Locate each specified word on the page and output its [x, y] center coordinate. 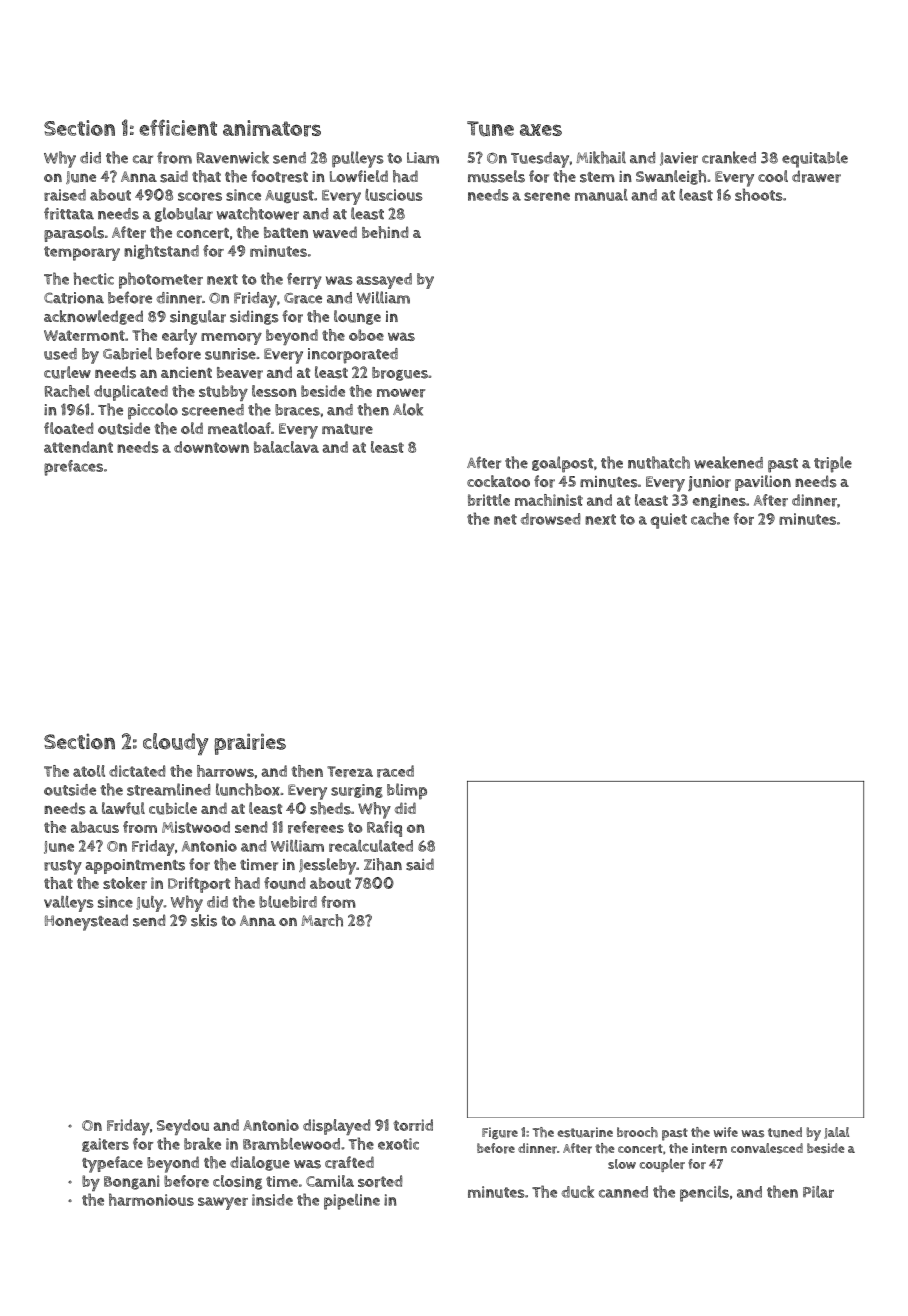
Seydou [183, 1127]
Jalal [836, 1133]
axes [541, 130]
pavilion [763, 483]
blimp [407, 791]
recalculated [371, 846]
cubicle [173, 808]
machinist [549, 500]
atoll [89, 771]
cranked [729, 157]
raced [395, 771]
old [192, 428]
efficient [178, 127]
